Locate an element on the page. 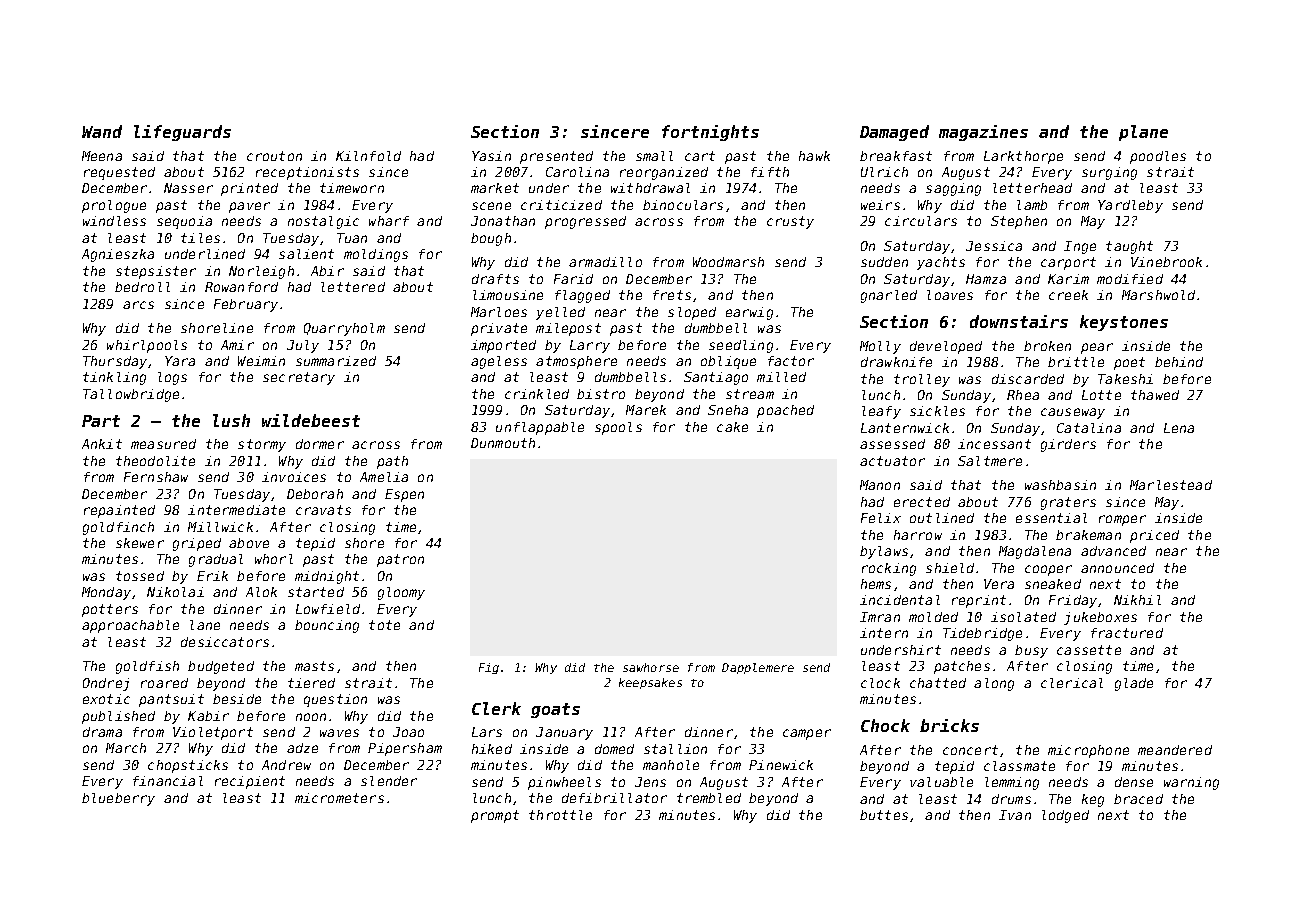 The height and width of the page is (924, 1308). Part is located at coordinates (101, 421).
